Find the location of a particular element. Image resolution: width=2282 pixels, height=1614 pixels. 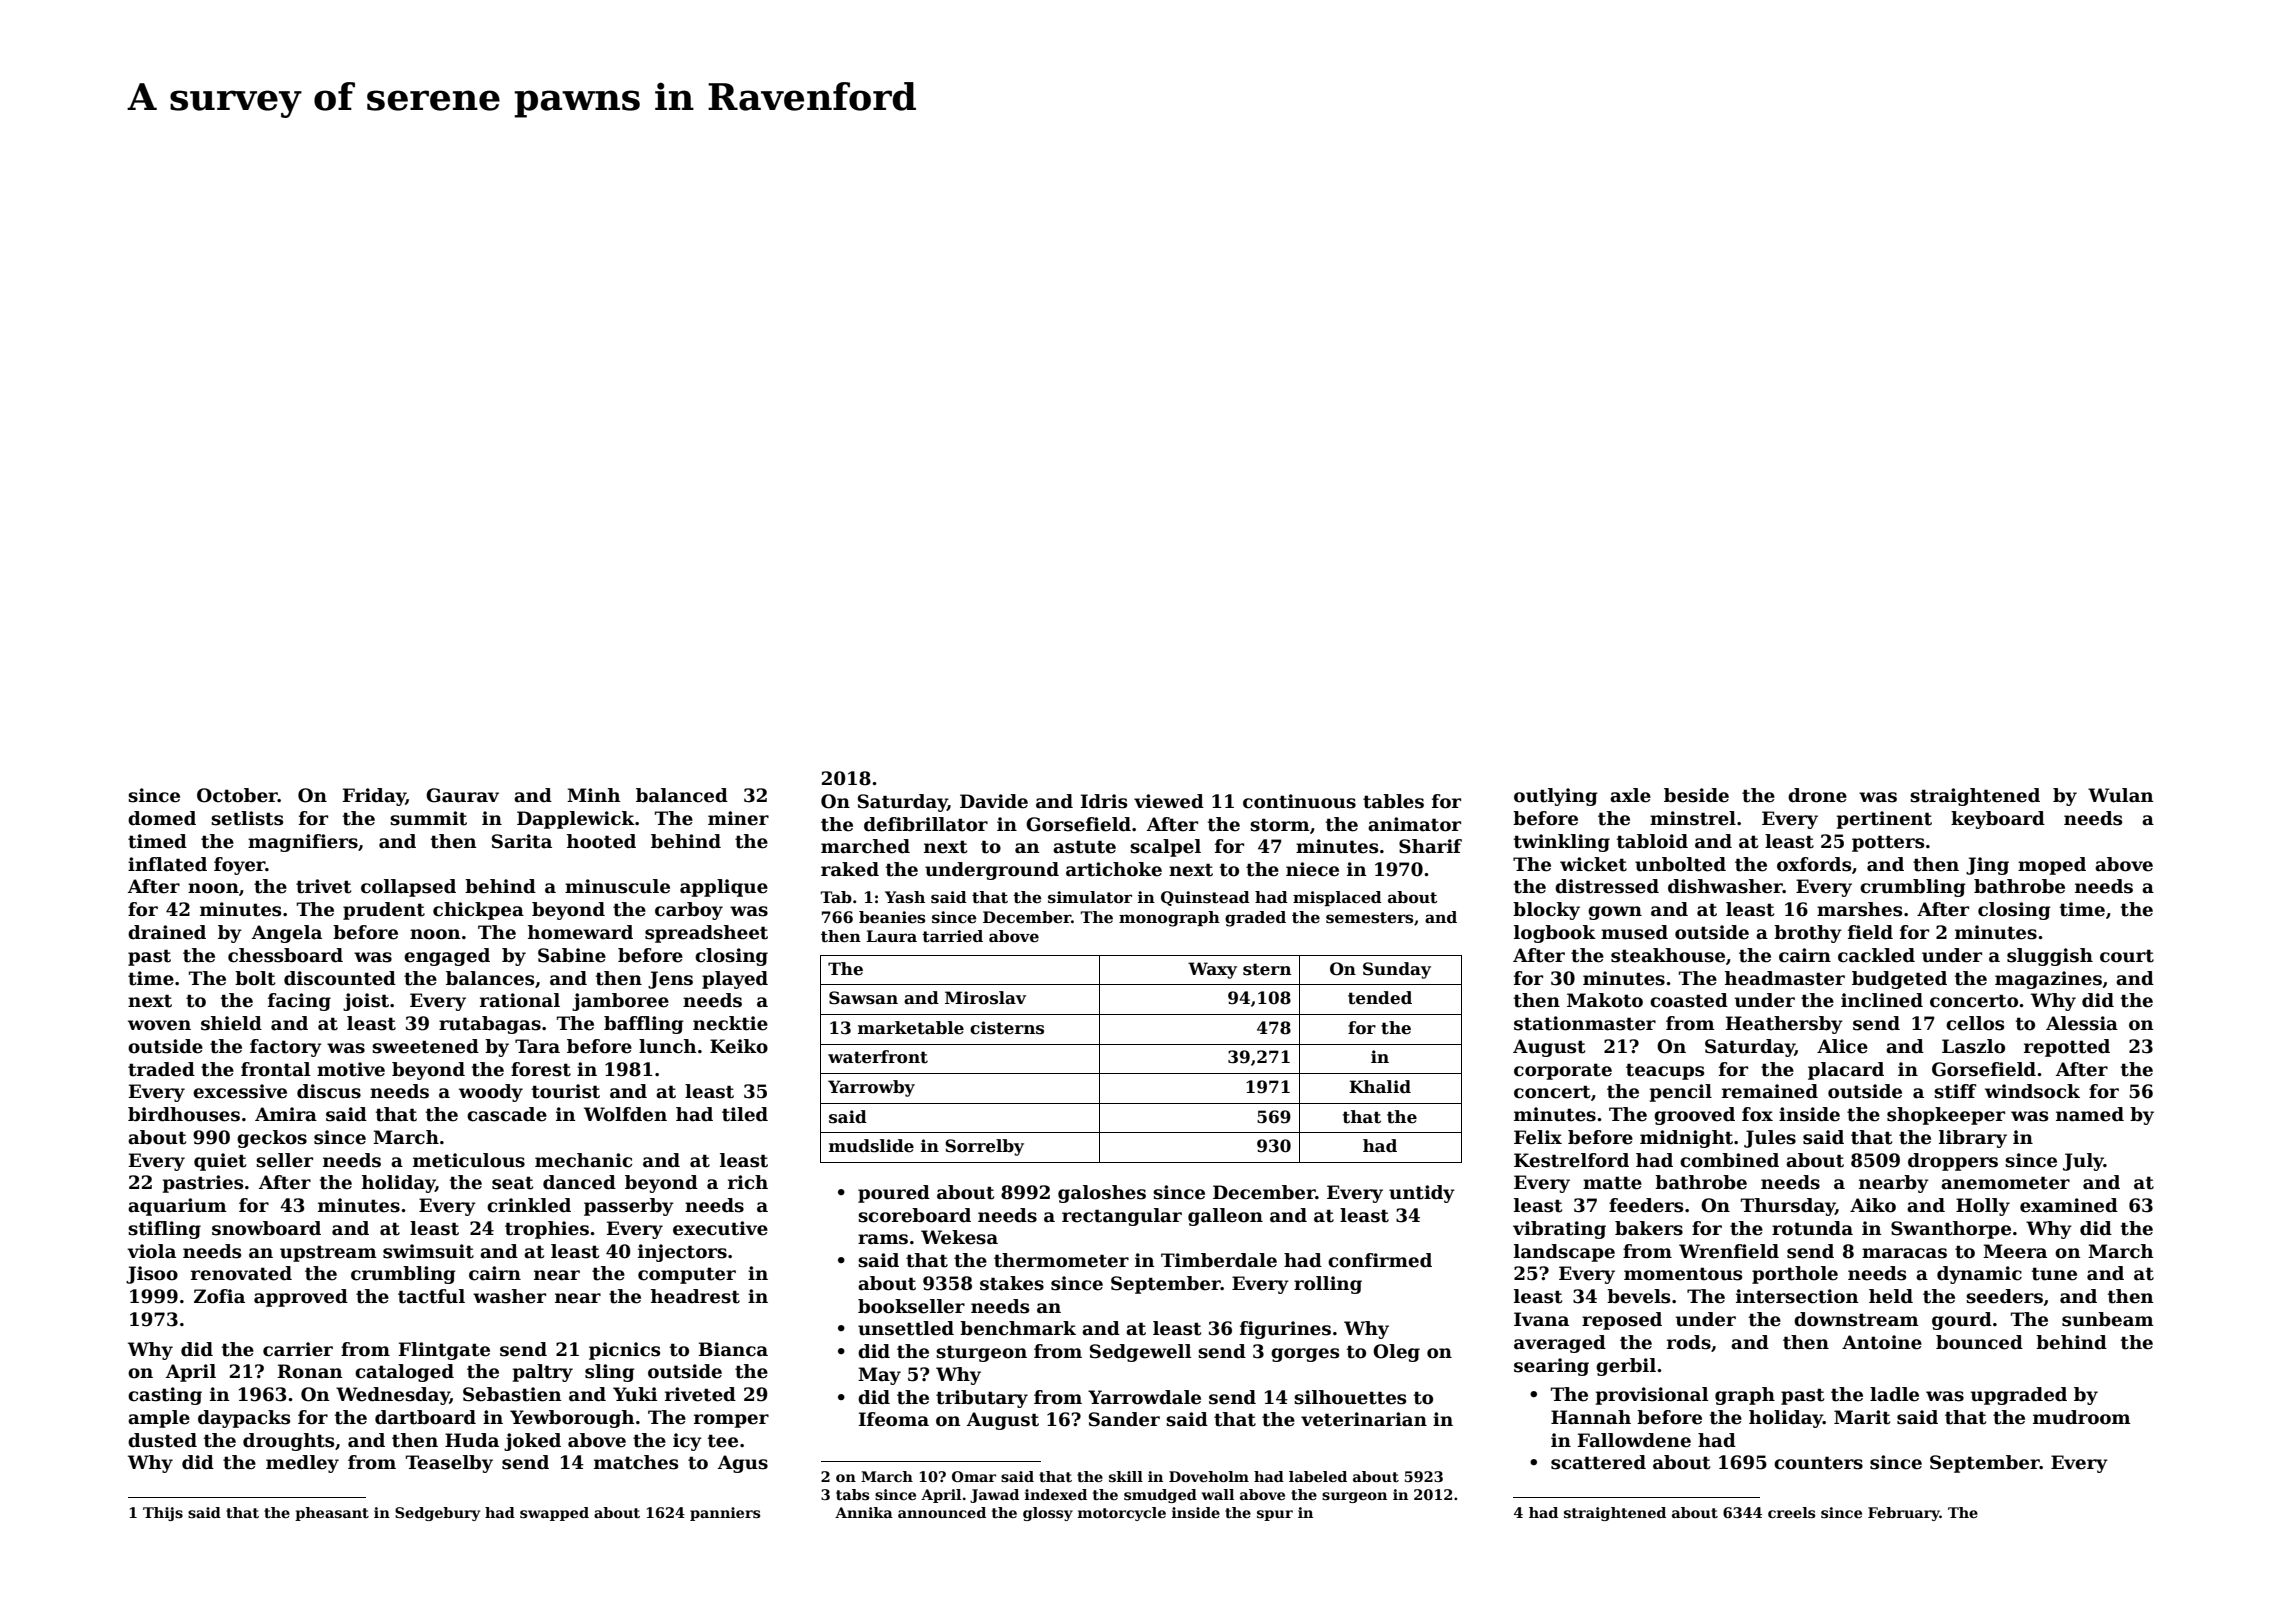

collapsed is located at coordinates (408, 888).
